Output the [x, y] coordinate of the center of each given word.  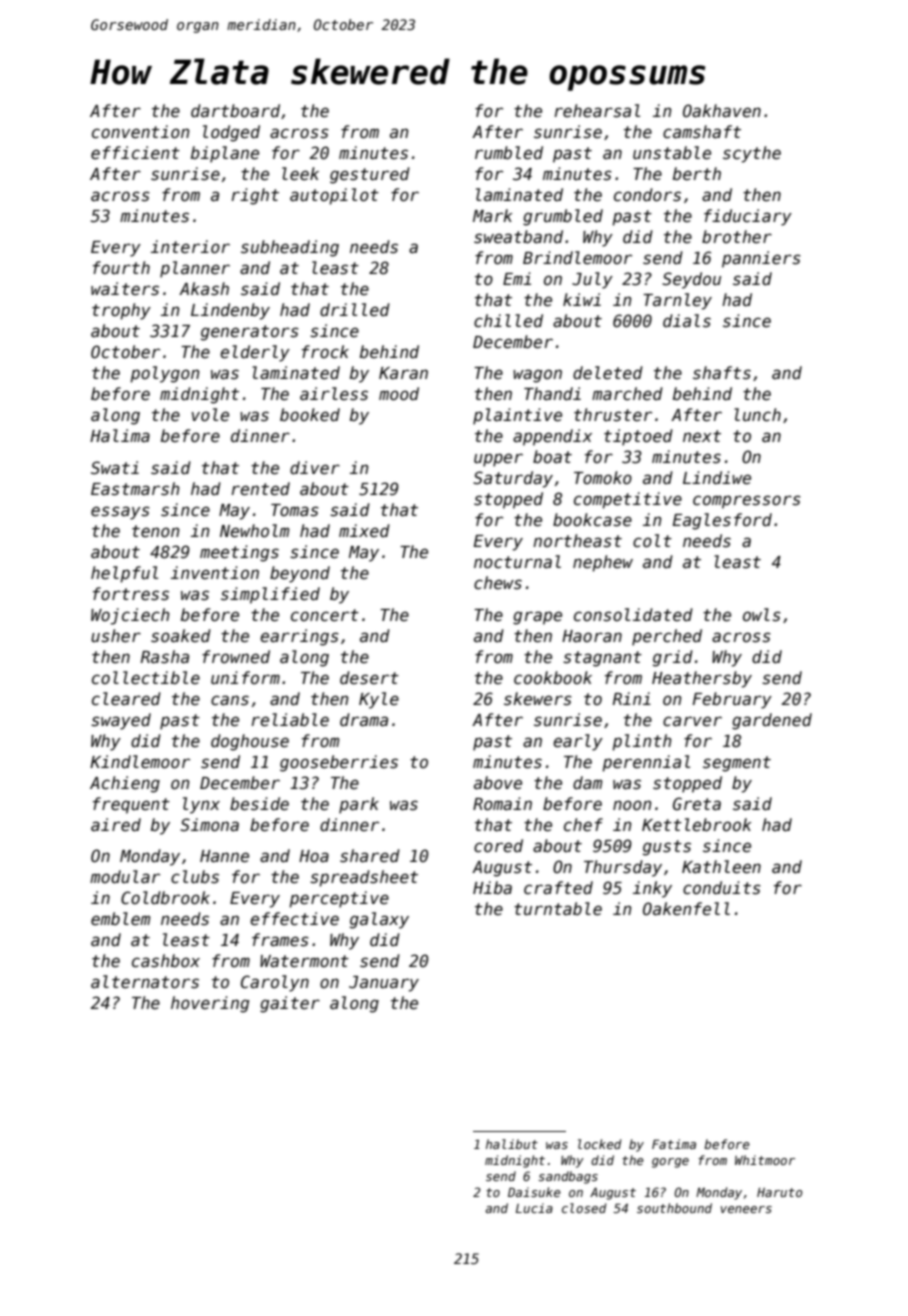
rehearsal [597, 111]
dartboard [235, 111]
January [384, 984]
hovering [210, 1004]
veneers [746, 1209]
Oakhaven [722, 111]
